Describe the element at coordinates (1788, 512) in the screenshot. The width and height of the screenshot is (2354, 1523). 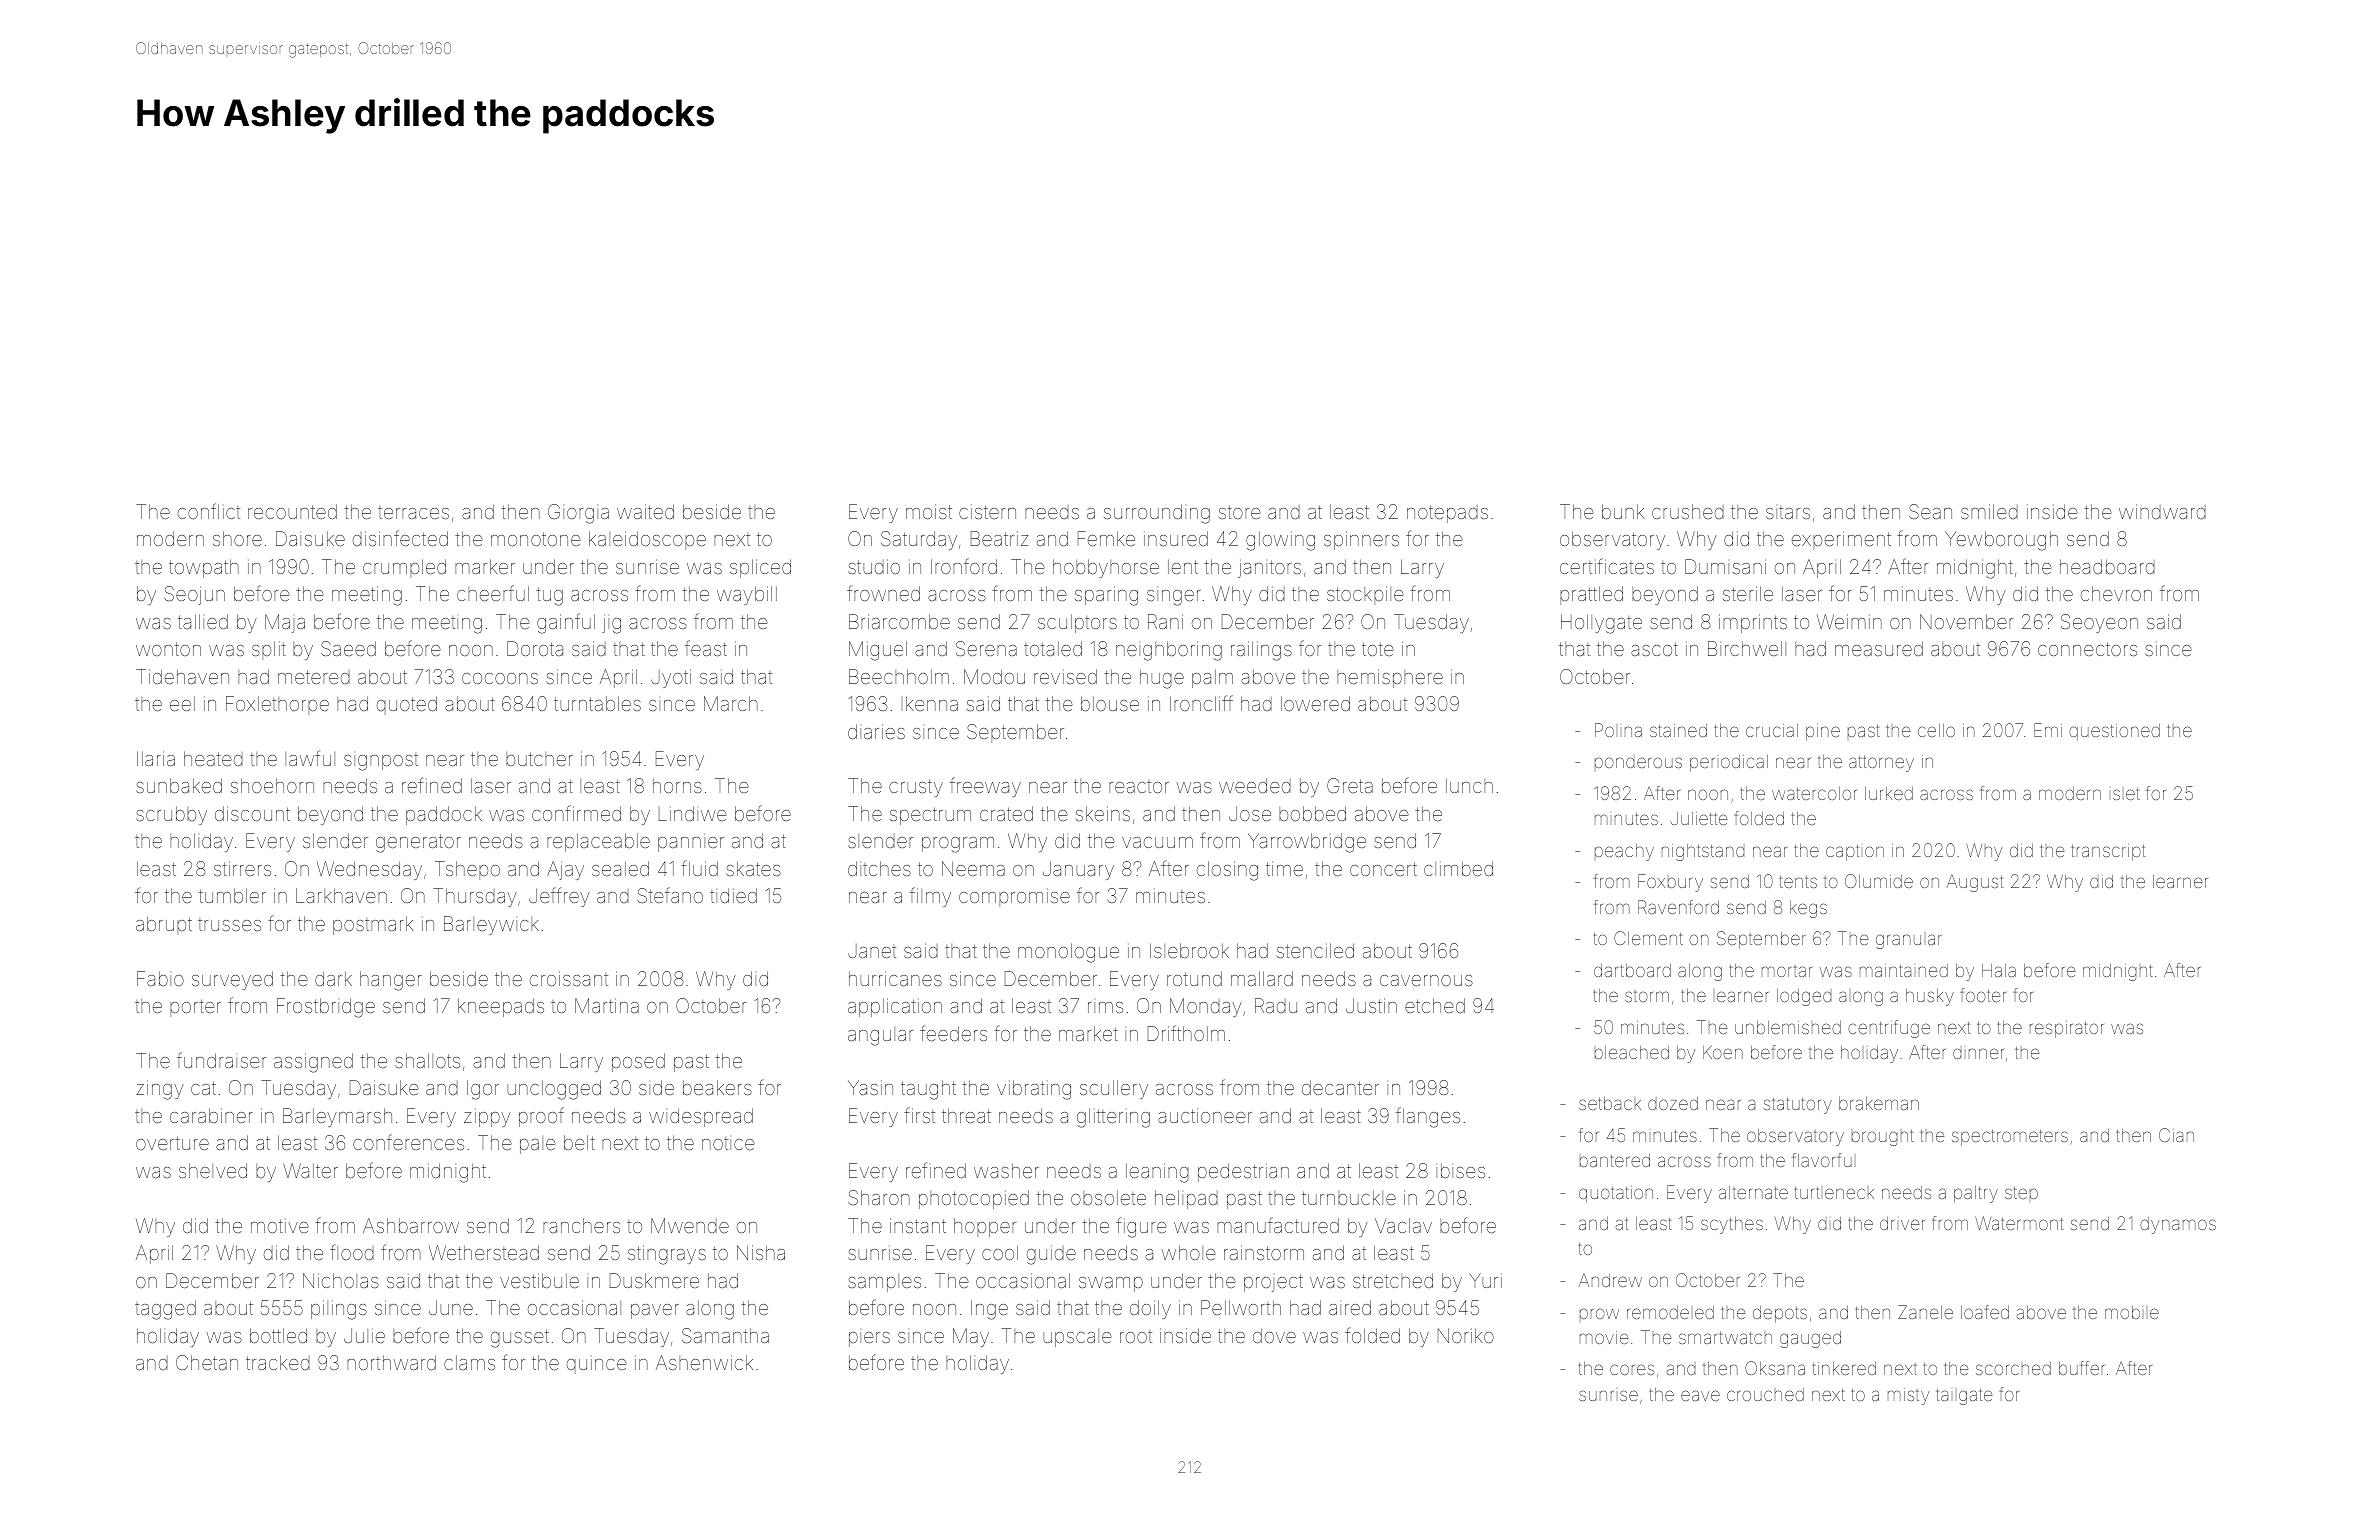
I see `sitars` at that location.
